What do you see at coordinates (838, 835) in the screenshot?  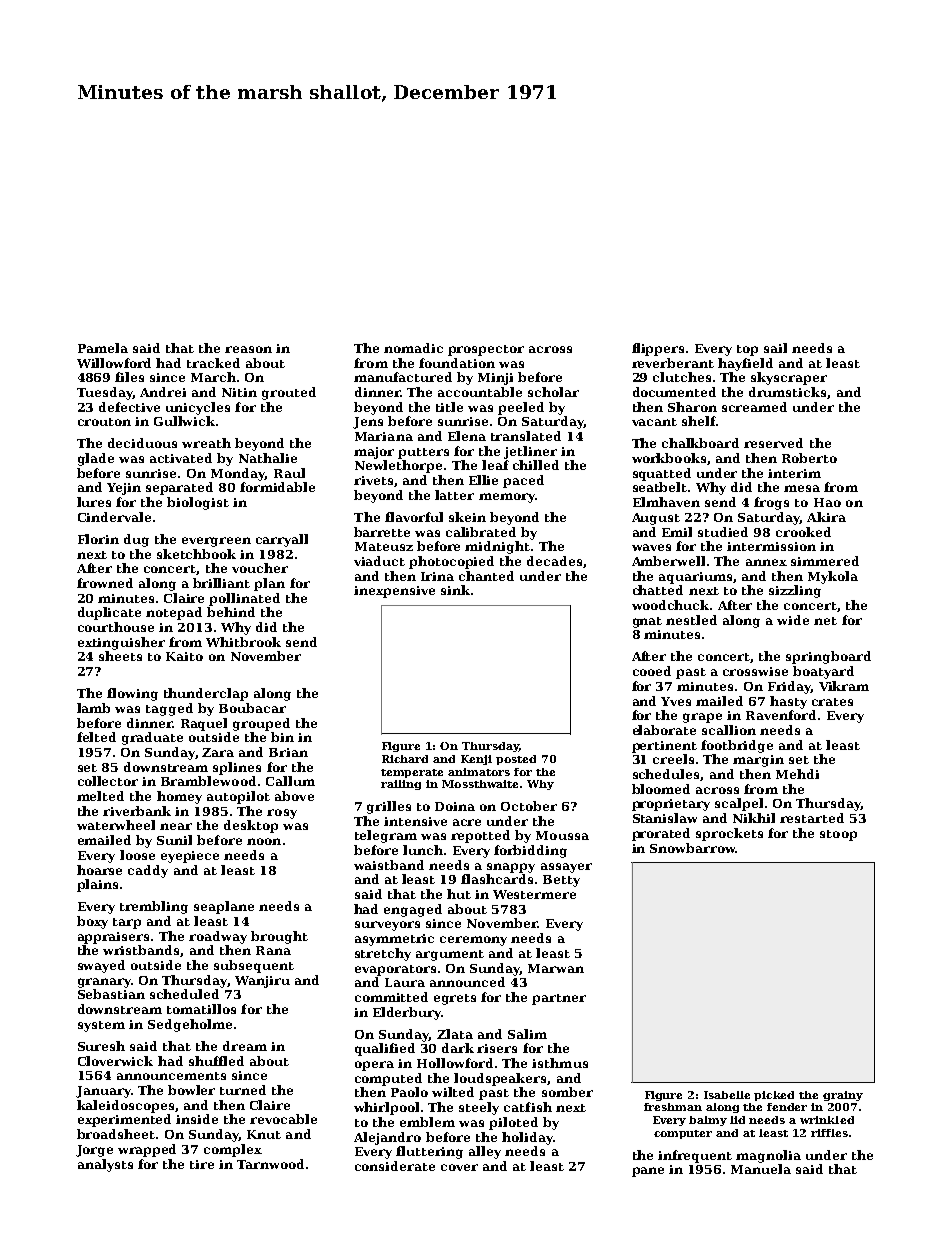 I see `stoop` at bounding box center [838, 835].
